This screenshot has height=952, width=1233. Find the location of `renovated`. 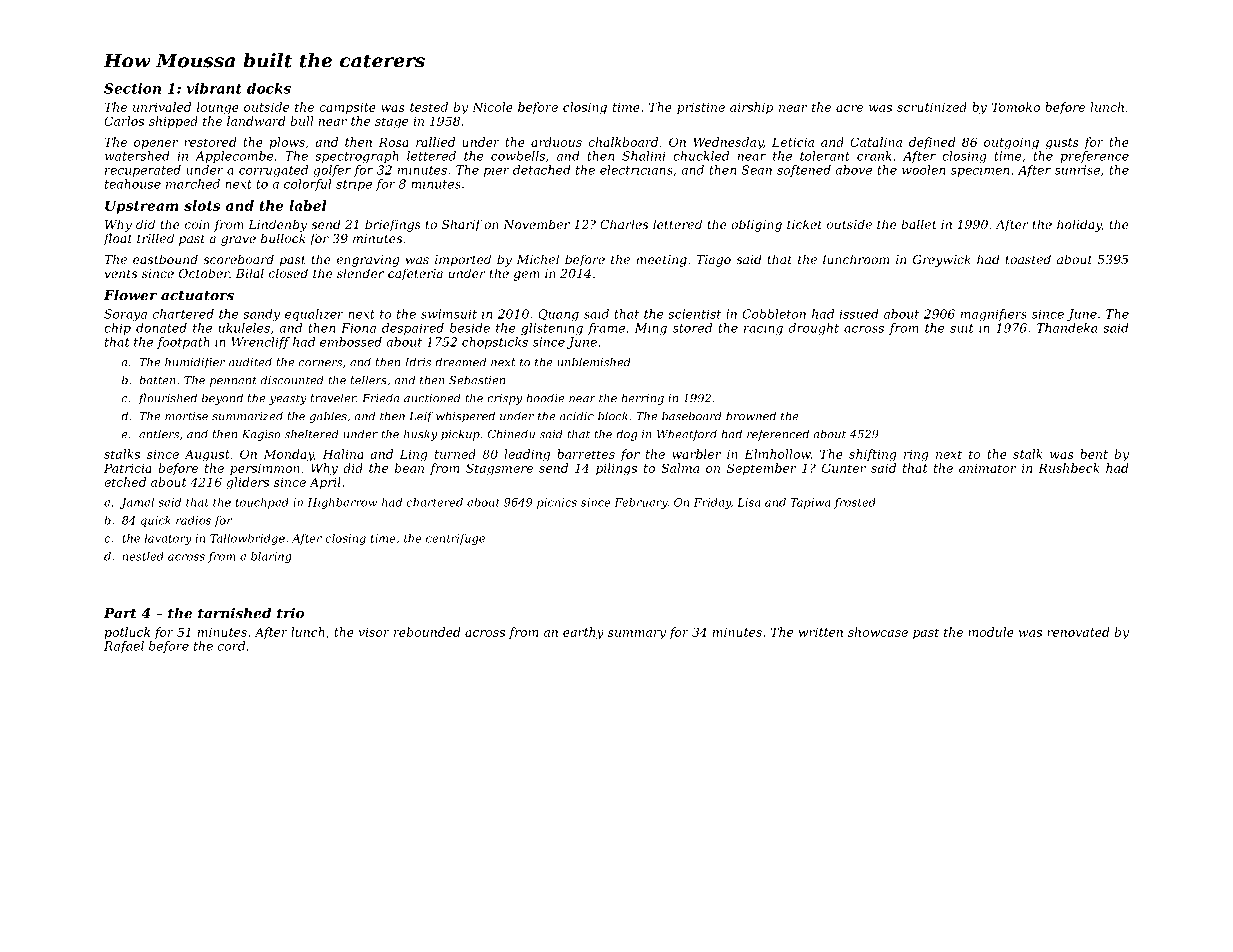

renovated is located at coordinates (1078, 632).
